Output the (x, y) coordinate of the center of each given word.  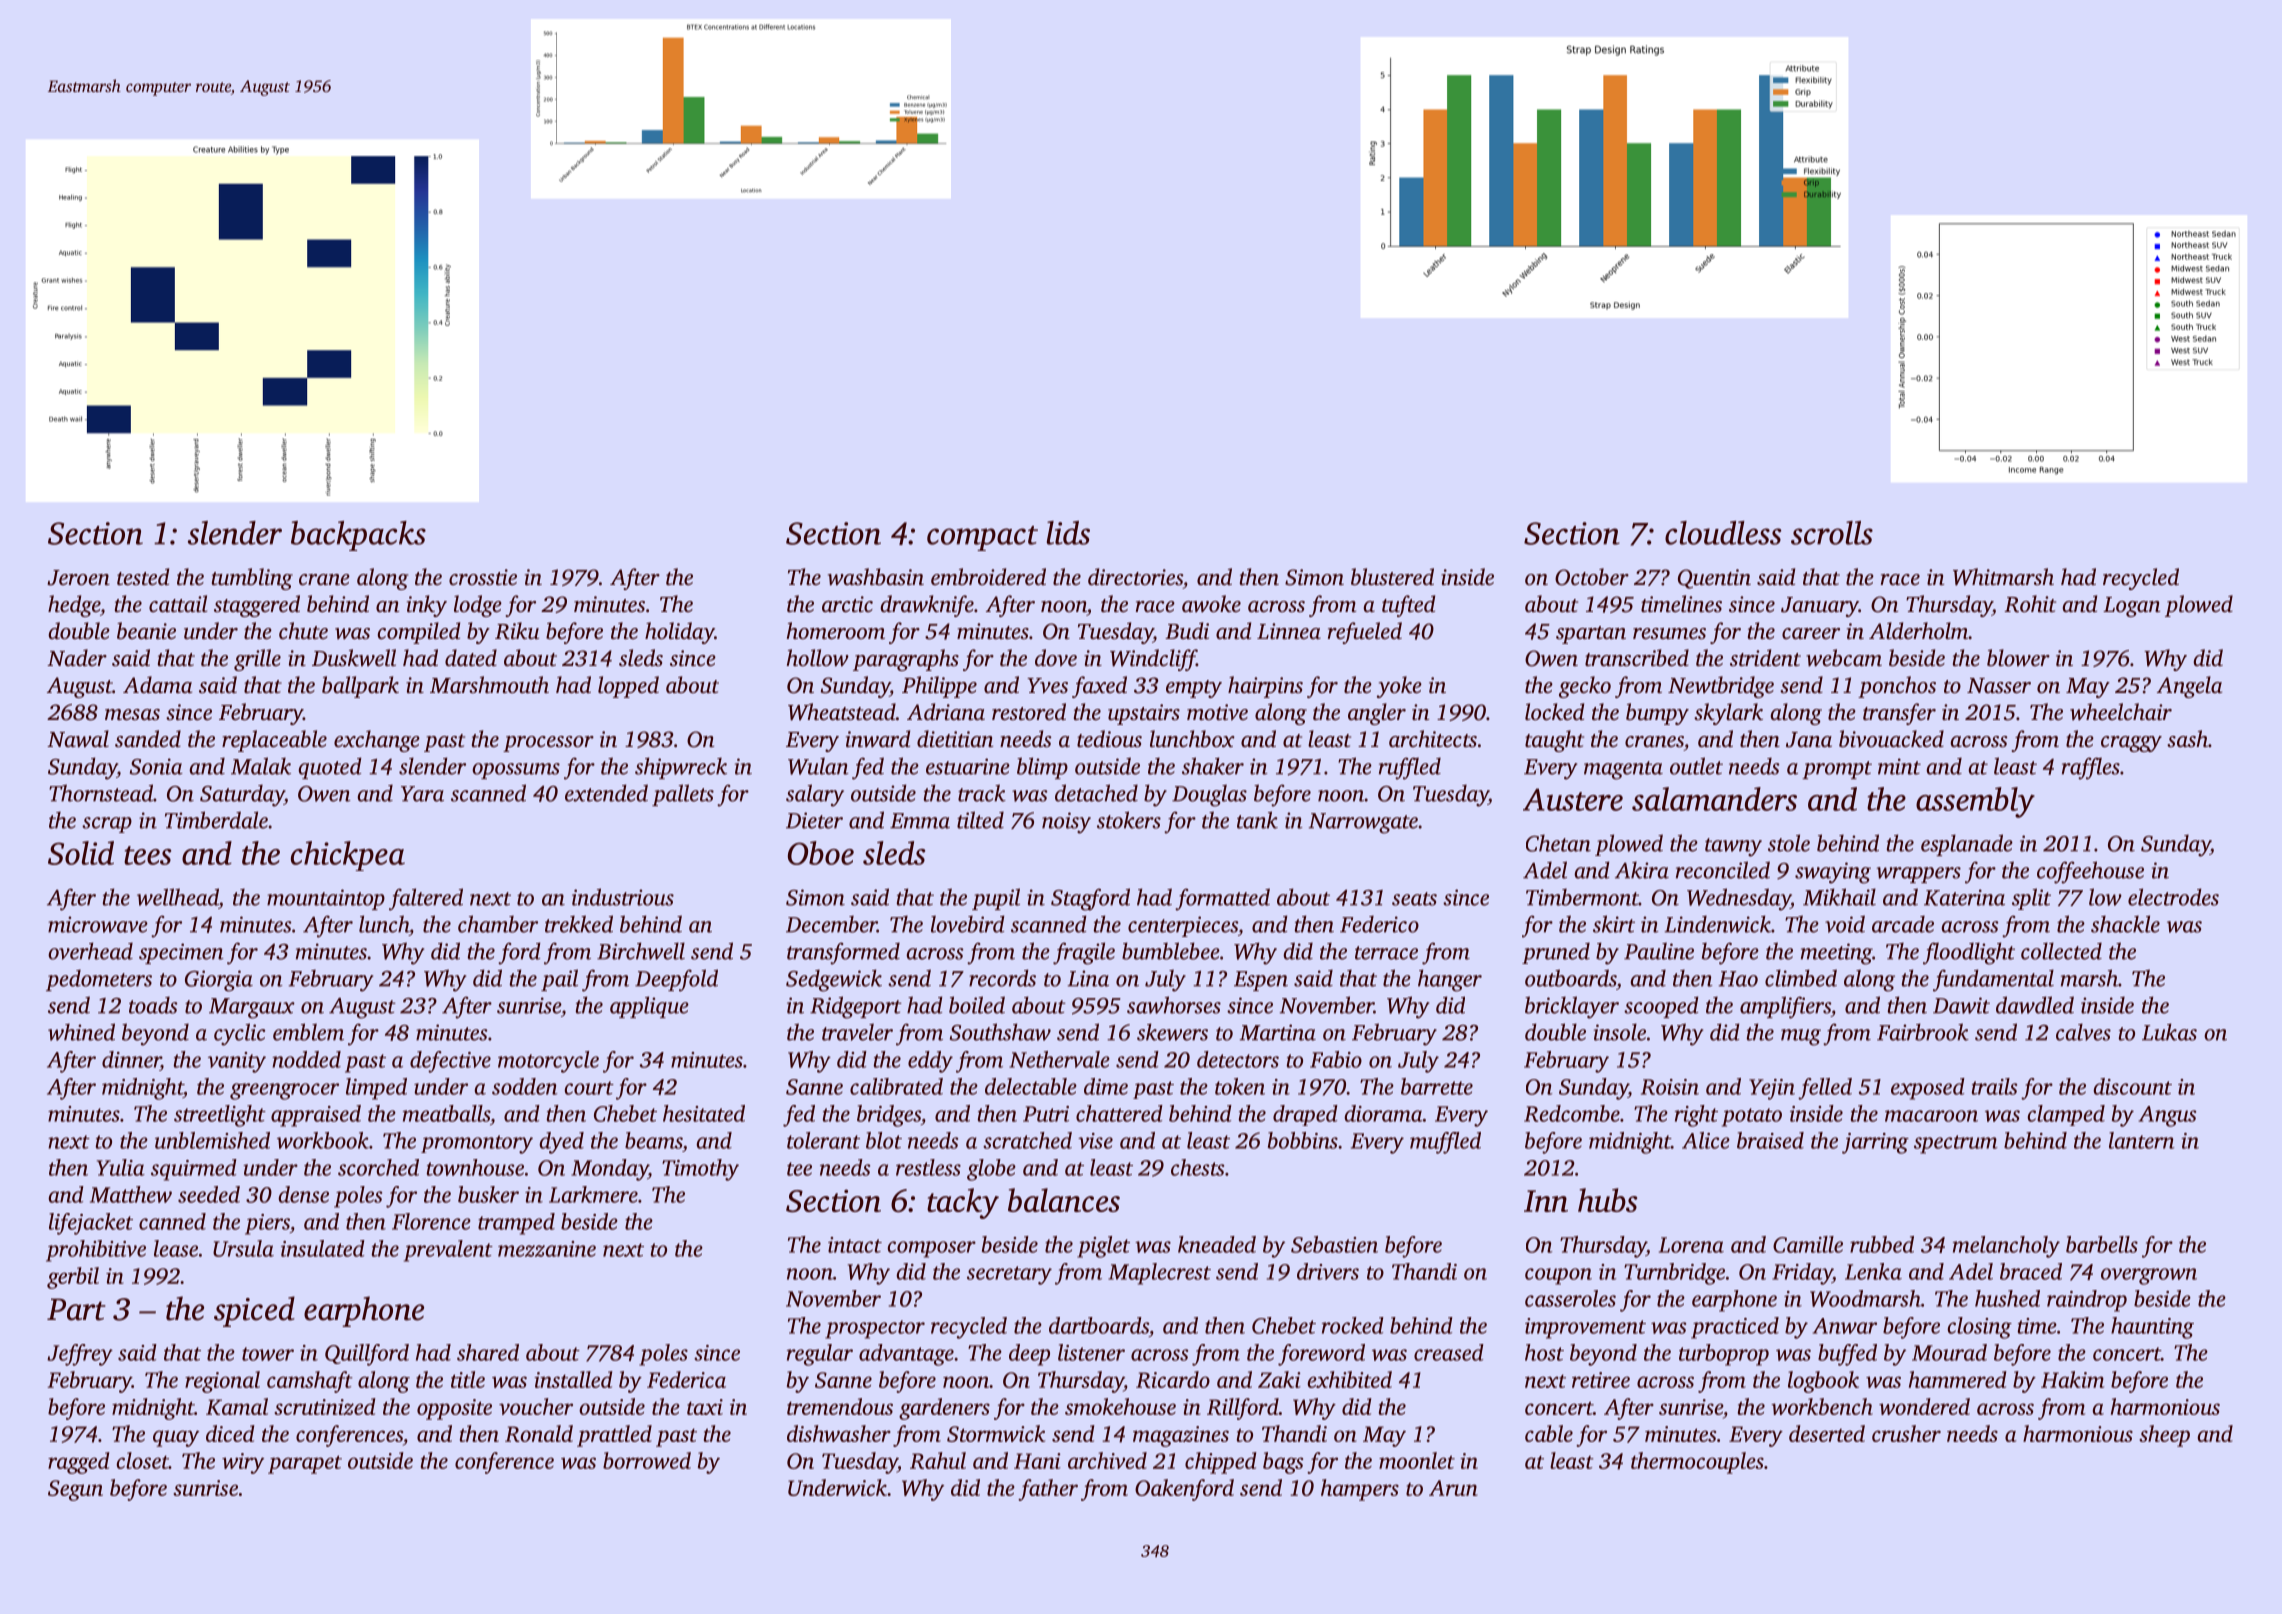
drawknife (927, 606)
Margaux (252, 1008)
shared (488, 1352)
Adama (157, 684)
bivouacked (1891, 739)
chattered (1119, 1113)
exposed (1928, 1089)
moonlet (1417, 1460)
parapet (305, 1464)
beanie (146, 631)
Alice (1706, 1140)
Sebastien (1334, 1244)
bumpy (1657, 714)
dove (1056, 658)
